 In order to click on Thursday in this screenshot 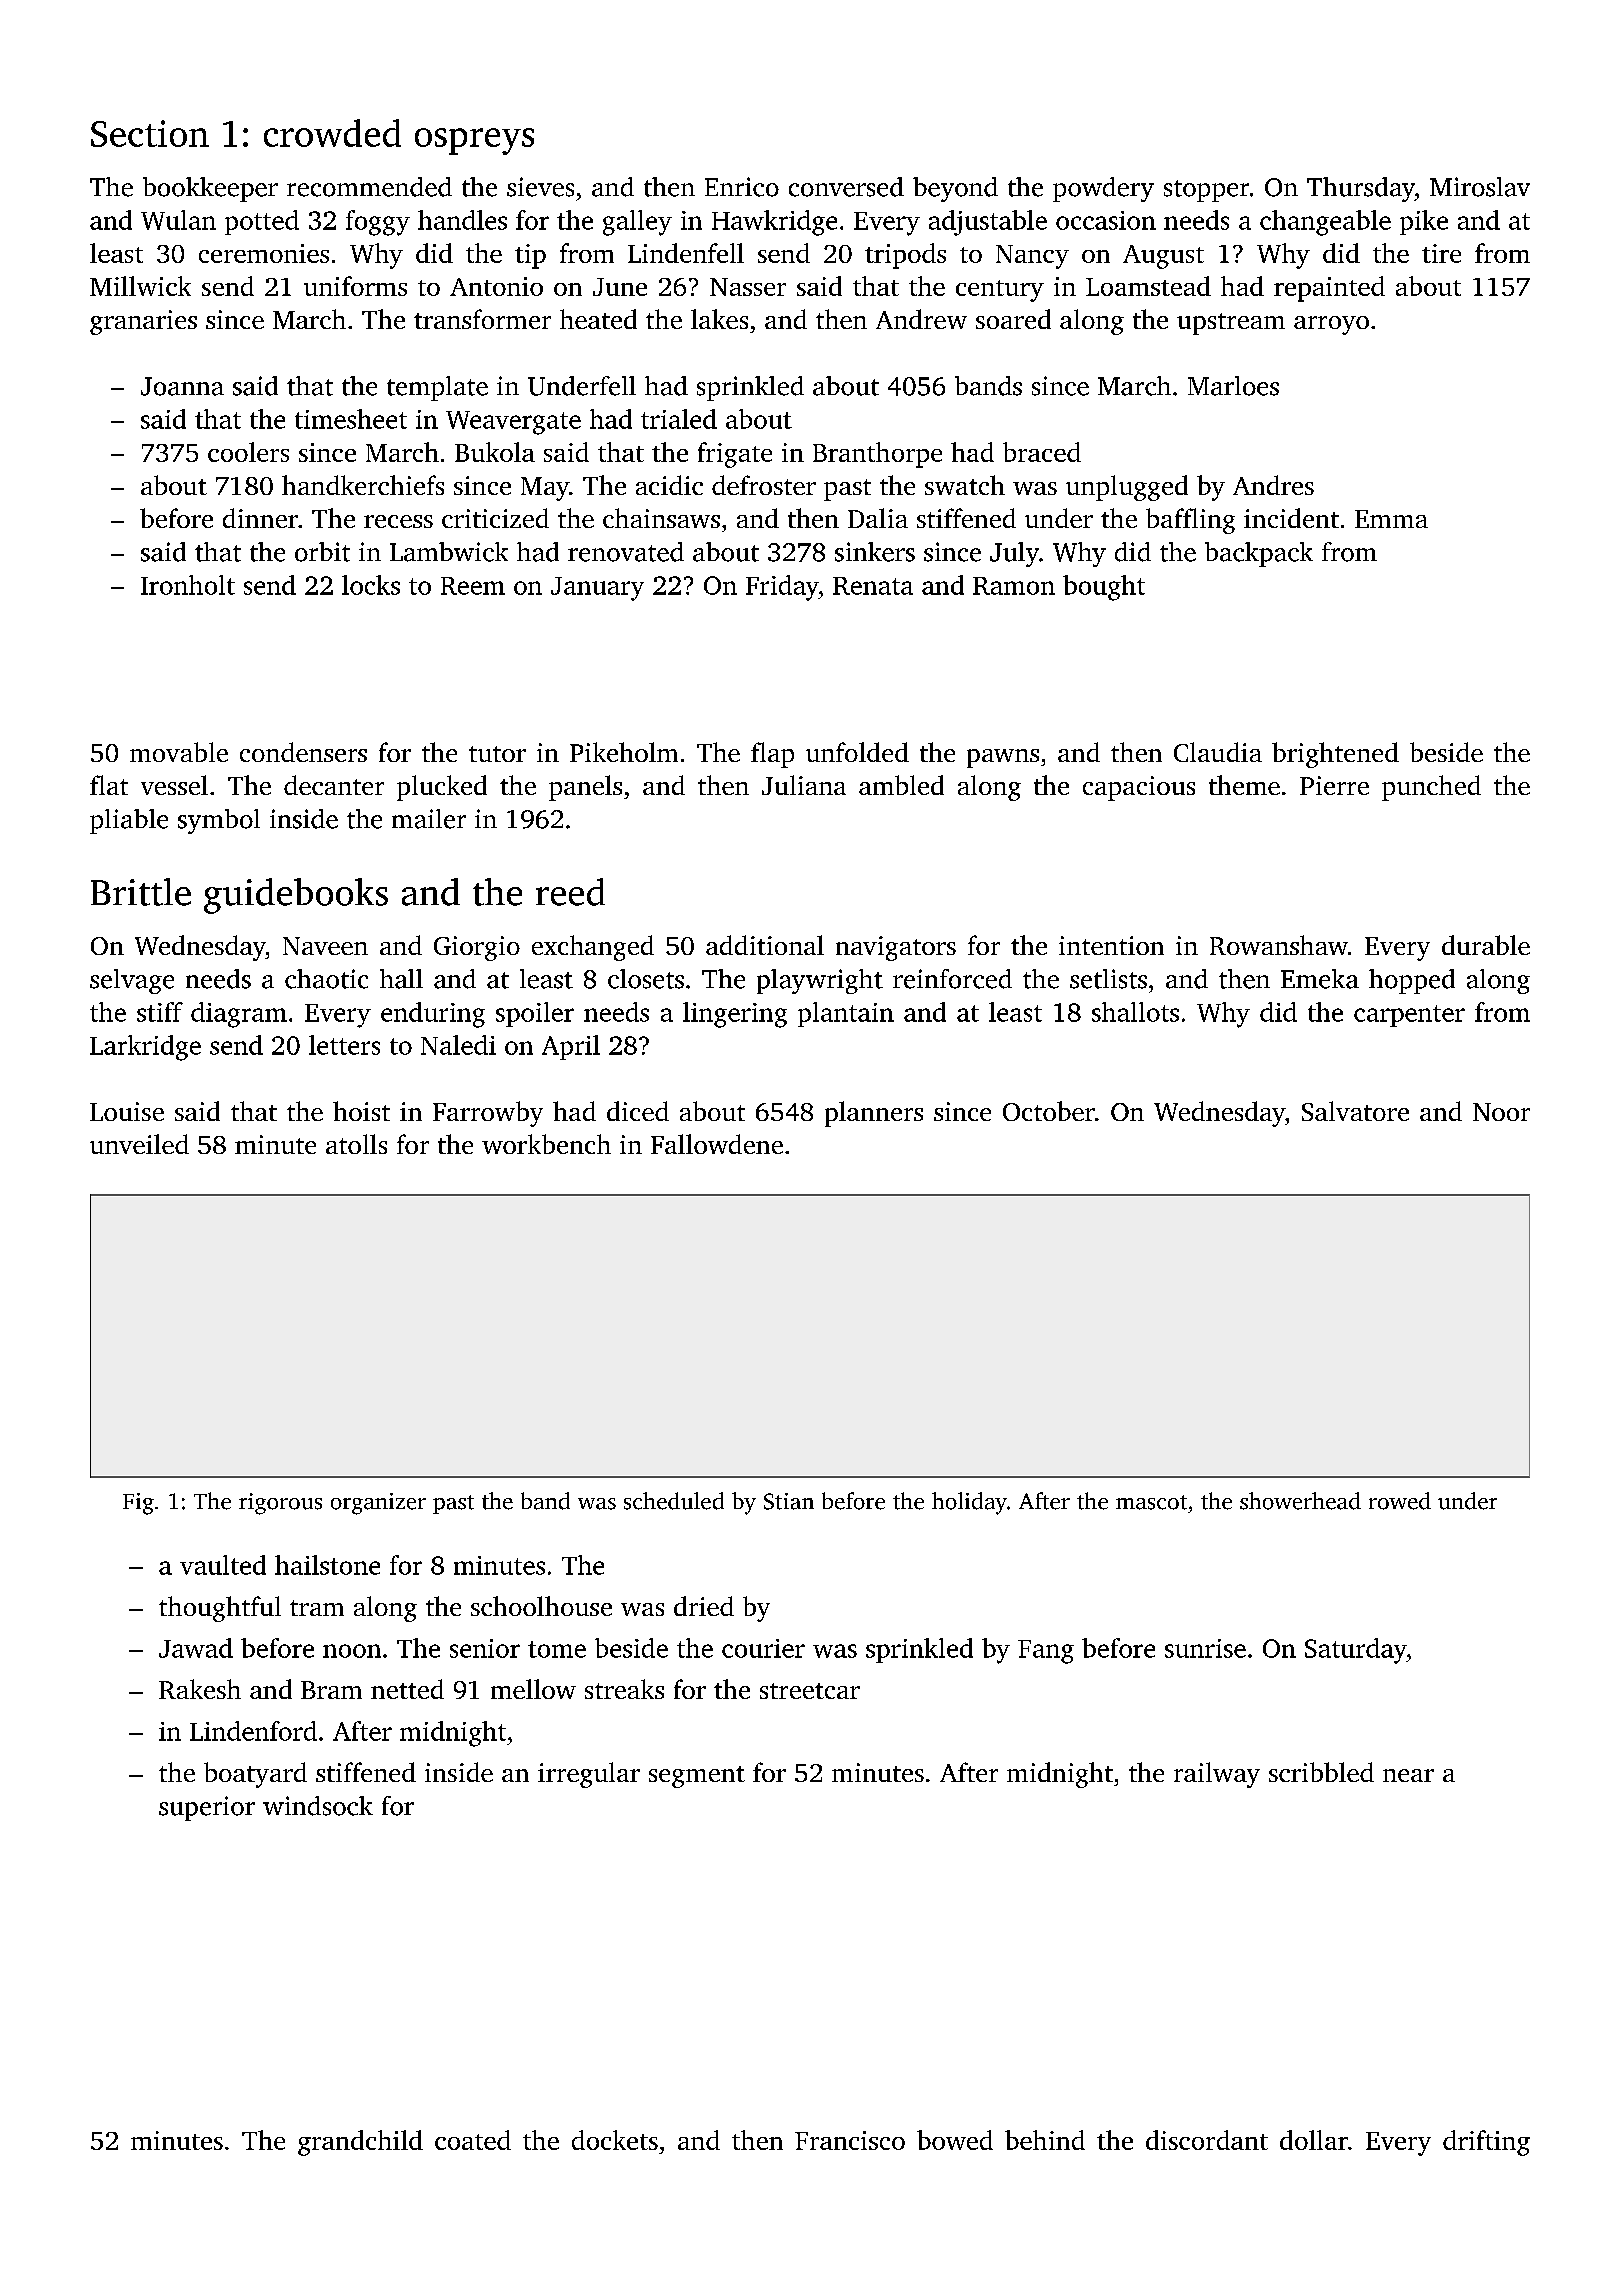, I will do `click(1361, 189)`.
